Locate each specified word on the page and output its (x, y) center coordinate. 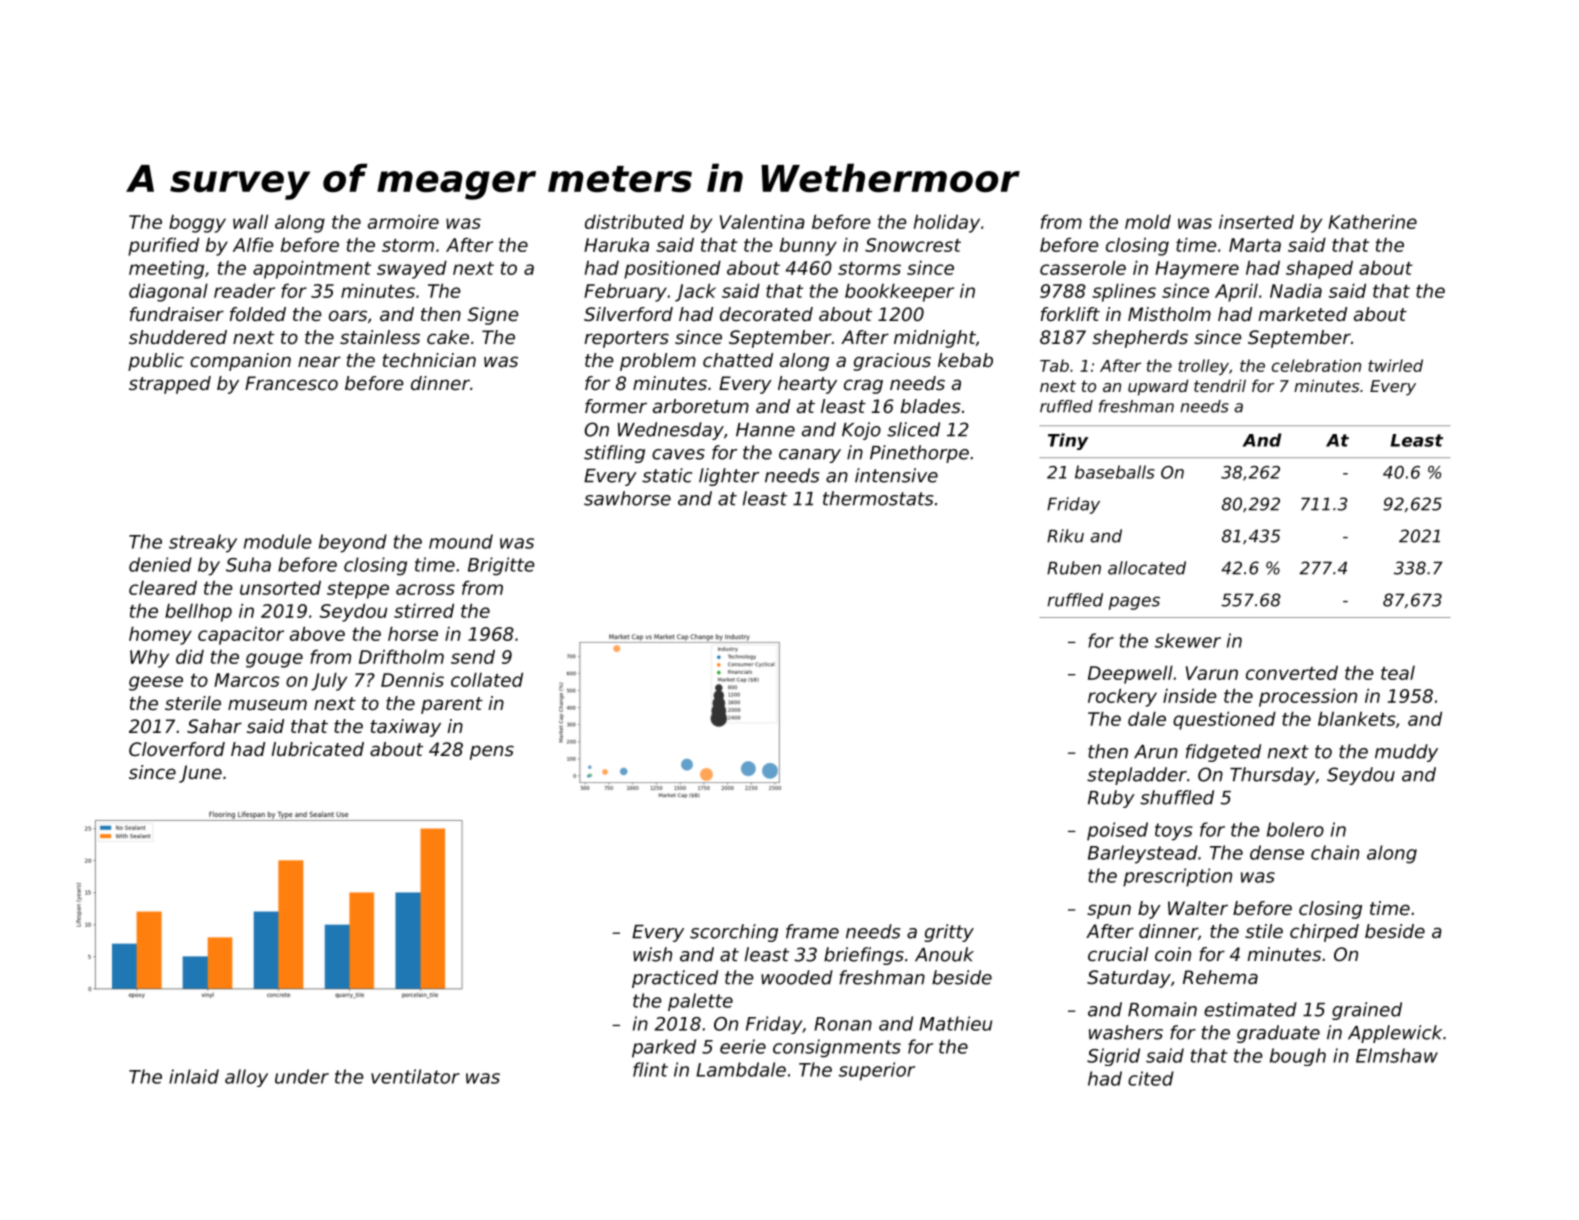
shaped (1319, 269)
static (667, 475)
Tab (1054, 365)
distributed (634, 221)
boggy (197, 224)
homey (160, 635)
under (302, 1076)
